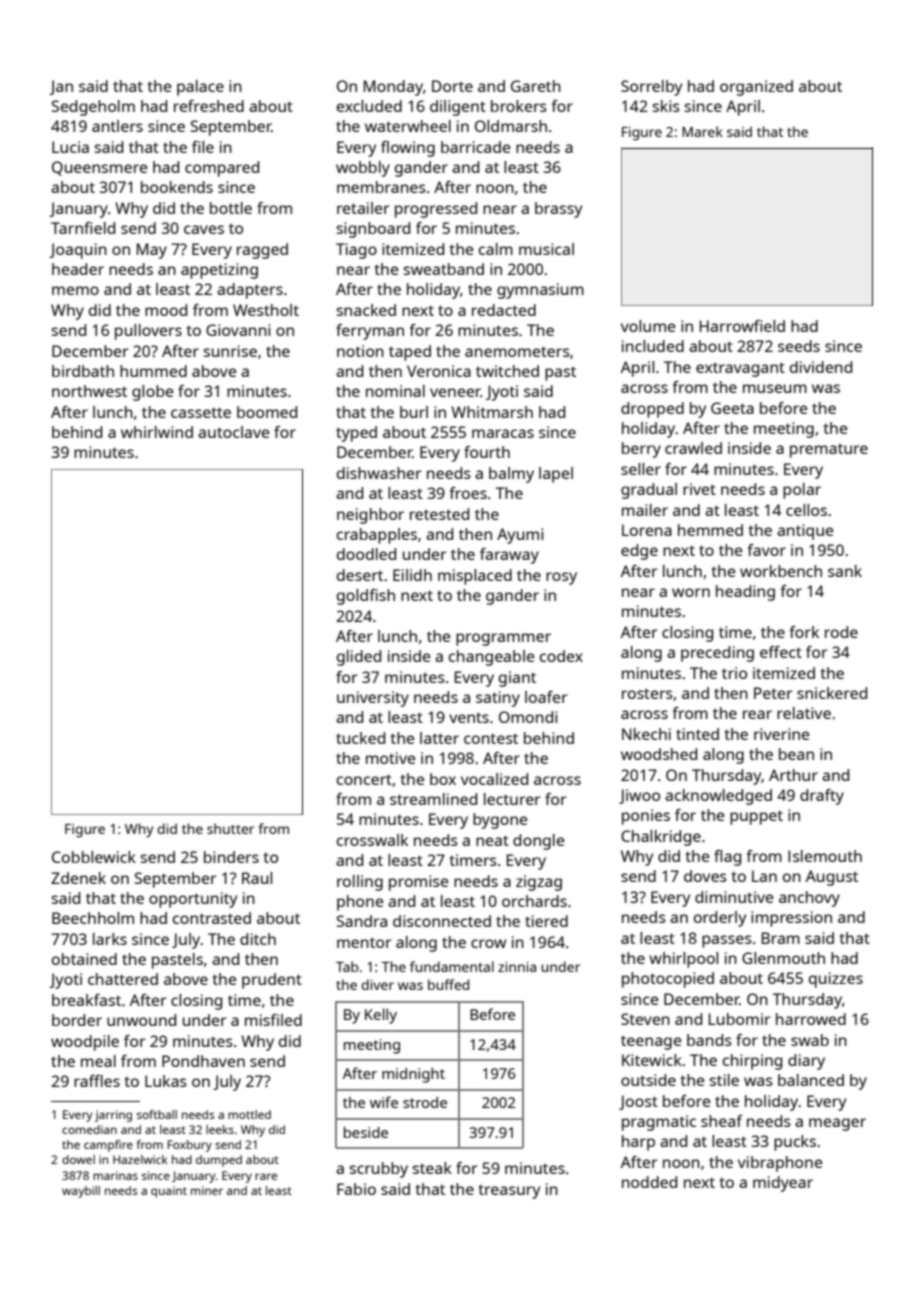 This page has height=1308, width=924. What do you see at coordinates (742, 326) in the page?
I see `Harrowfield` at bounding box center [742, 326].
